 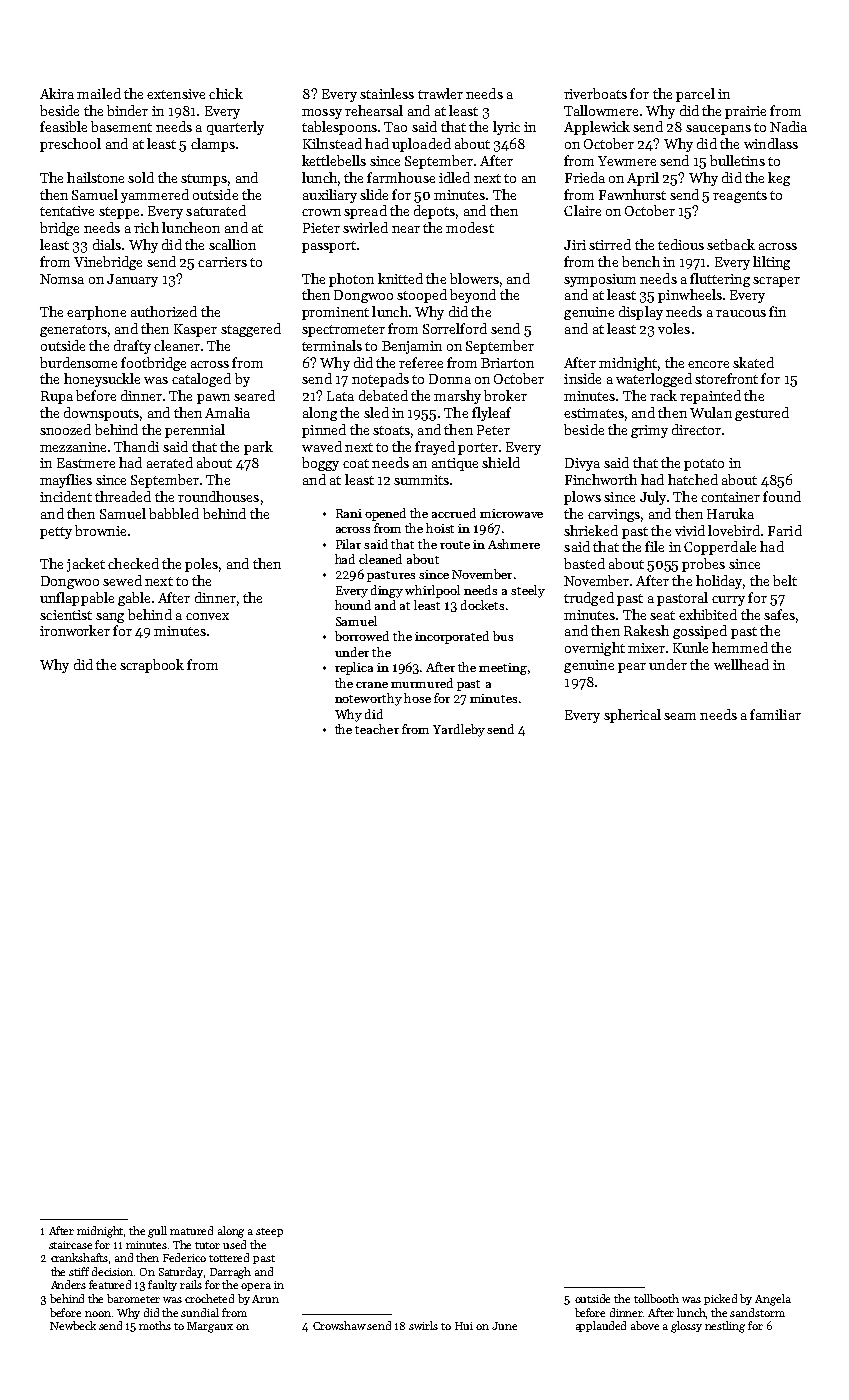 What do you see at coordinates (57, 93) in the screenshot?
I see `Akira` at bounding box center [57, 93].
